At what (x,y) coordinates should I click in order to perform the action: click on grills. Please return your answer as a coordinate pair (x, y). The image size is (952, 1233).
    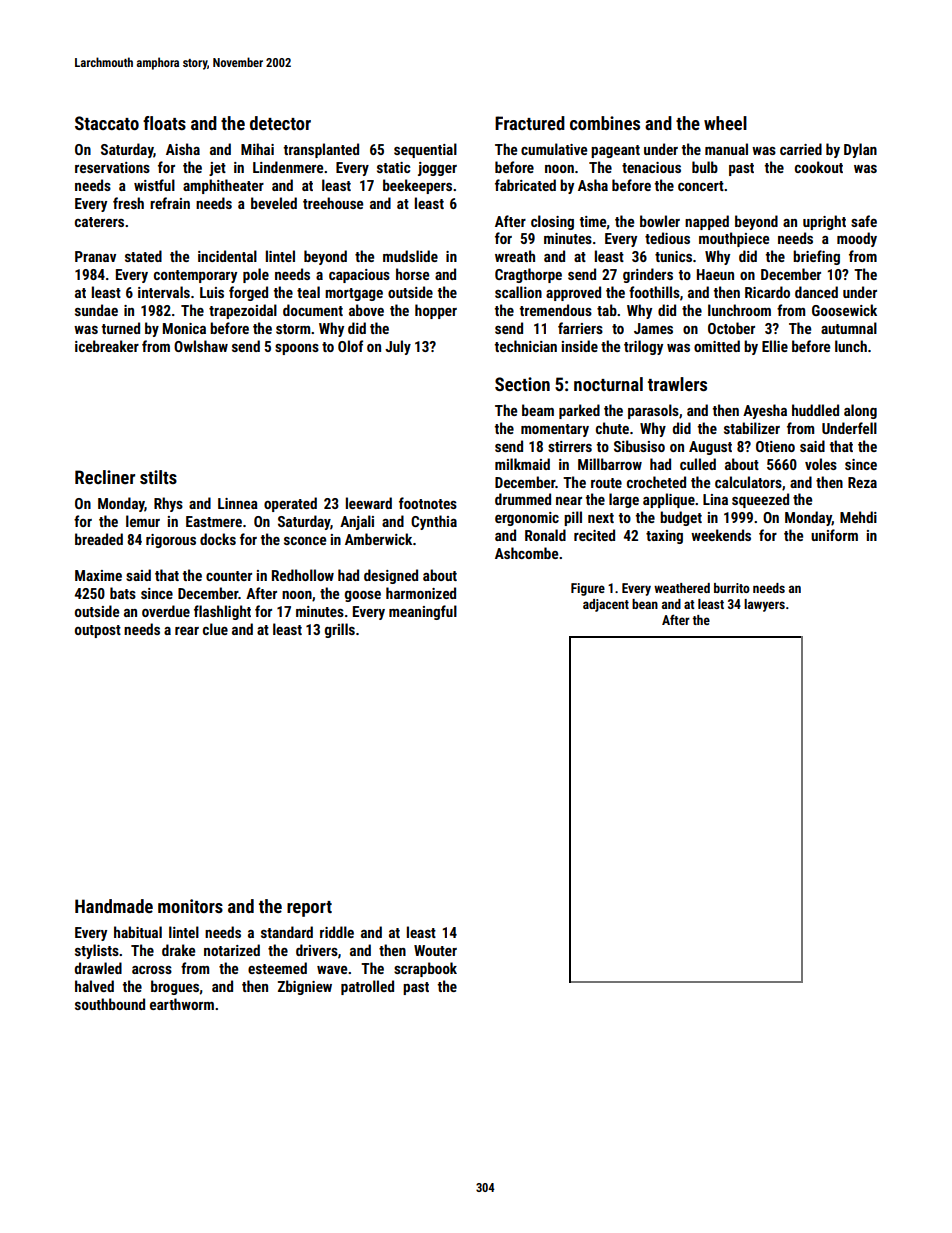
    Looking at the image, I should click on (340, 630).
